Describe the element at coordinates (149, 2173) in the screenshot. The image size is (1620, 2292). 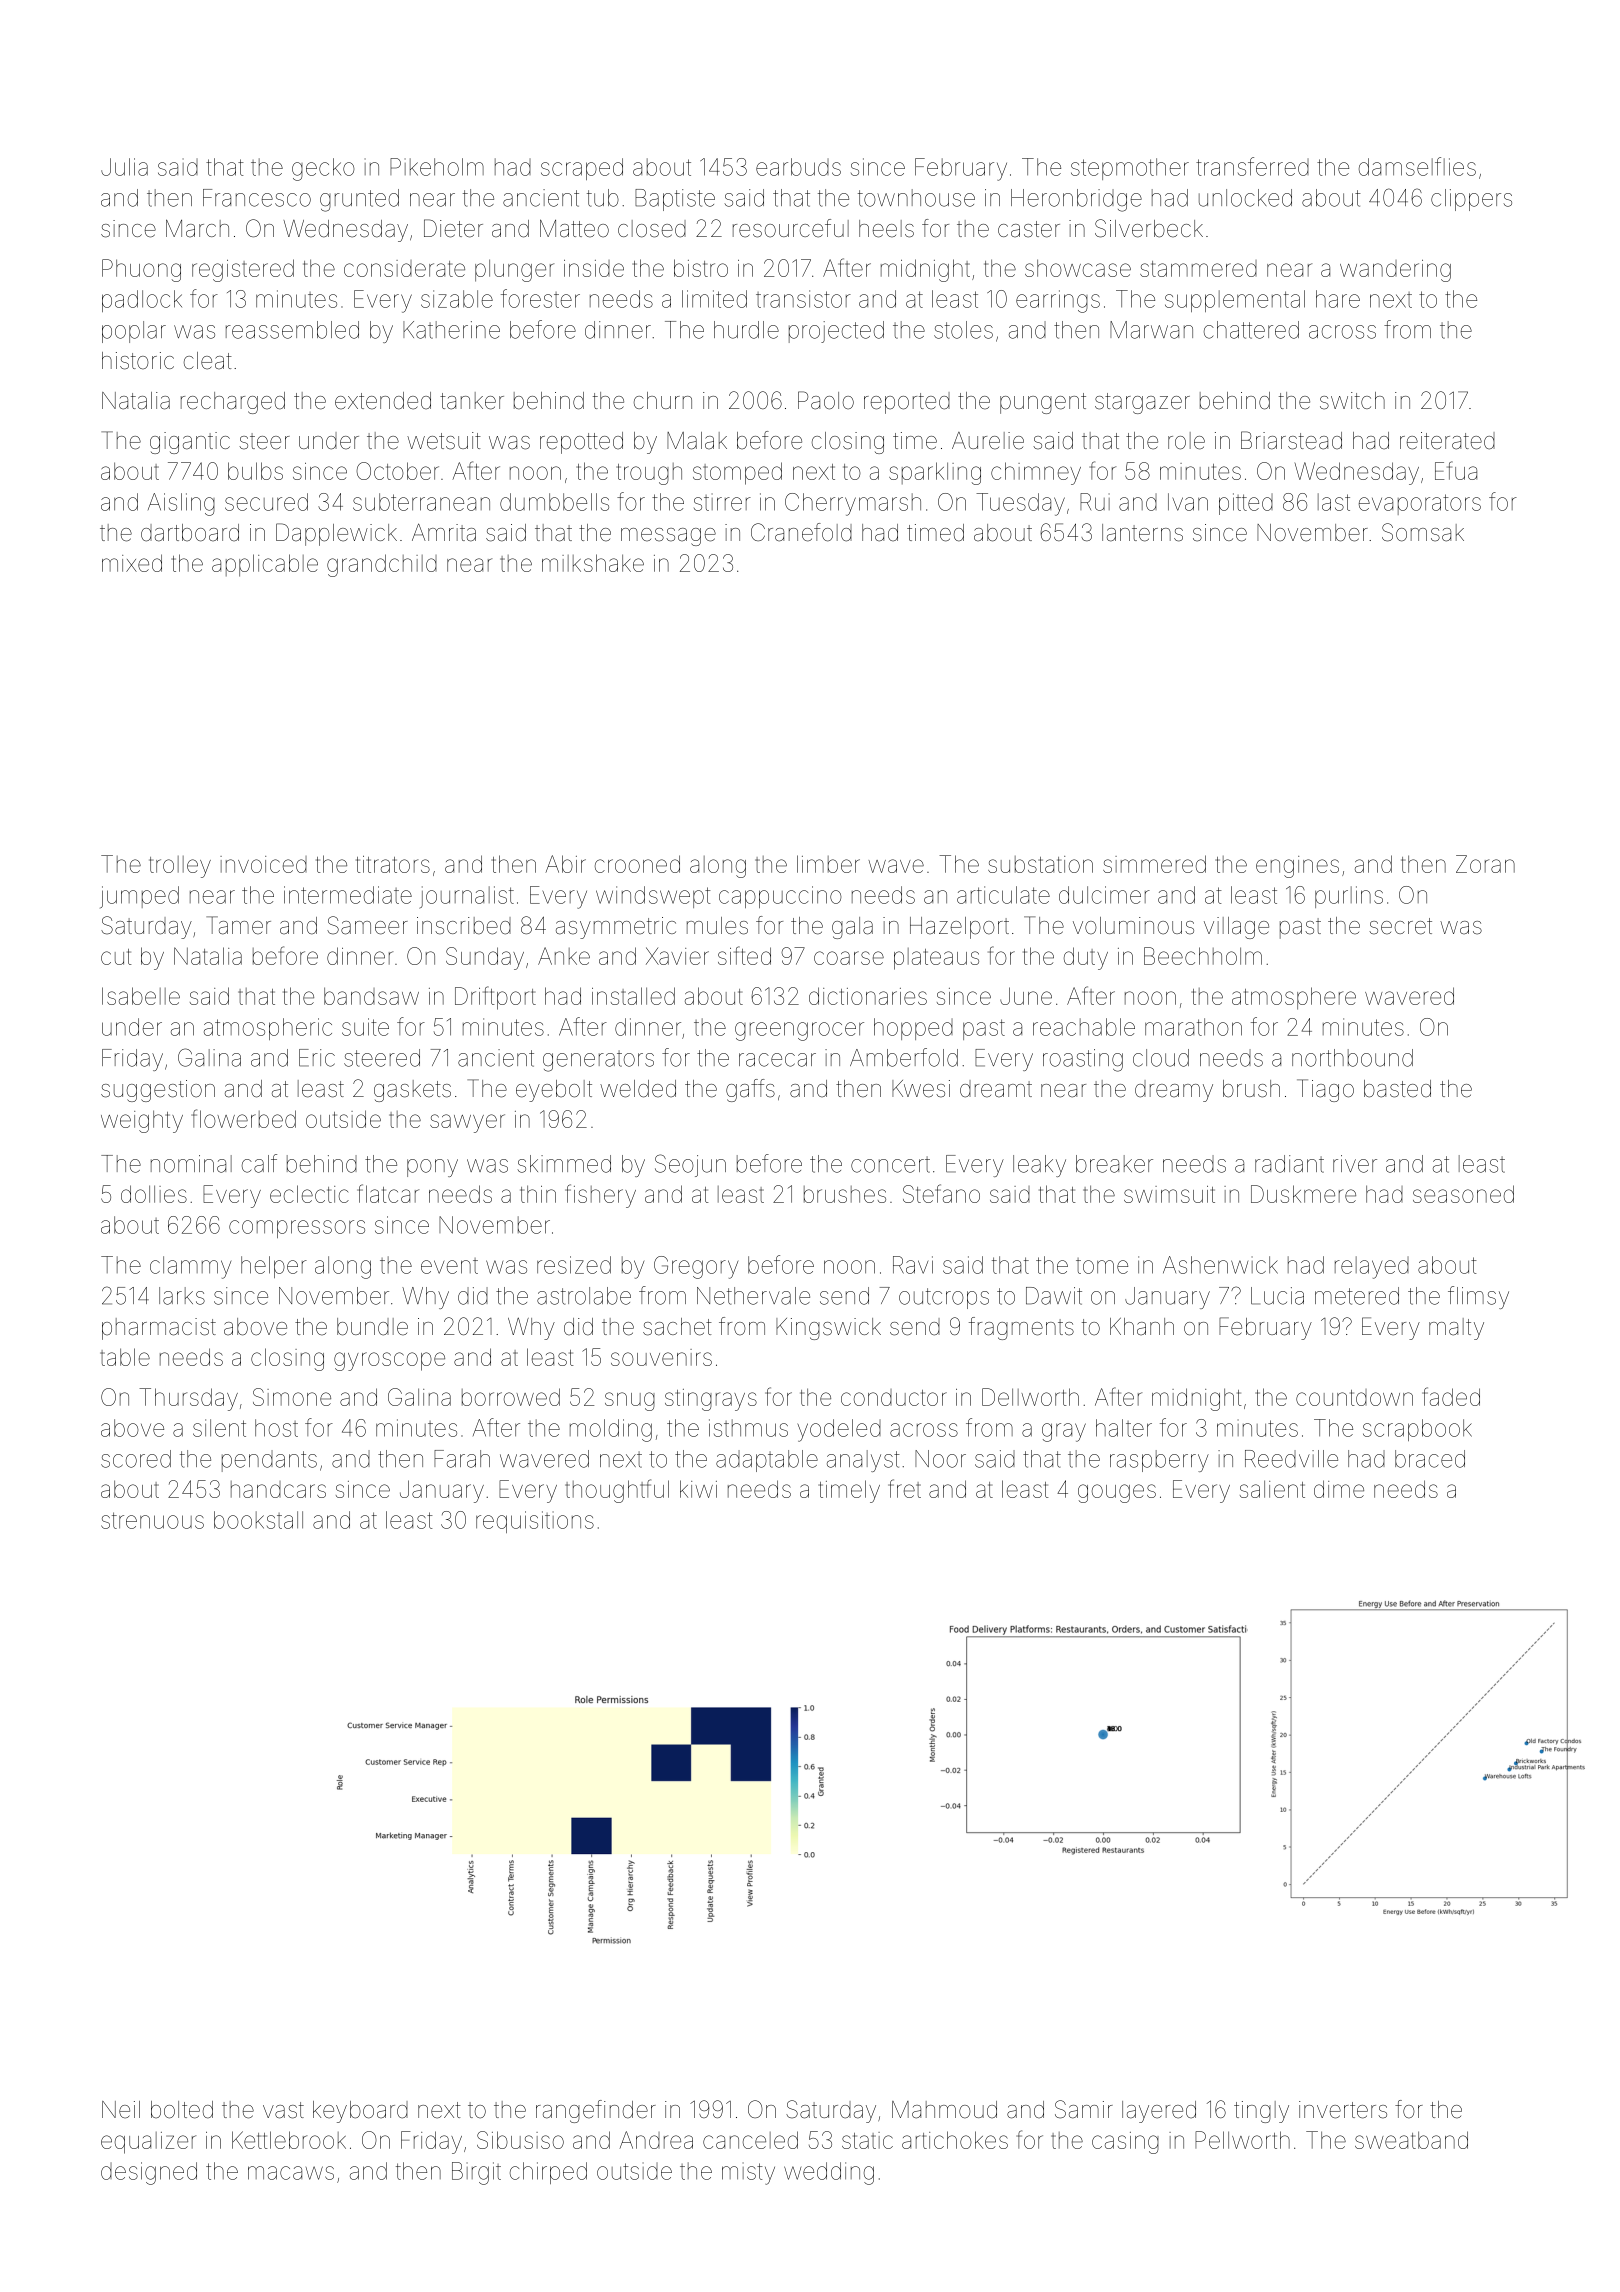
I see `designed` at that location.
